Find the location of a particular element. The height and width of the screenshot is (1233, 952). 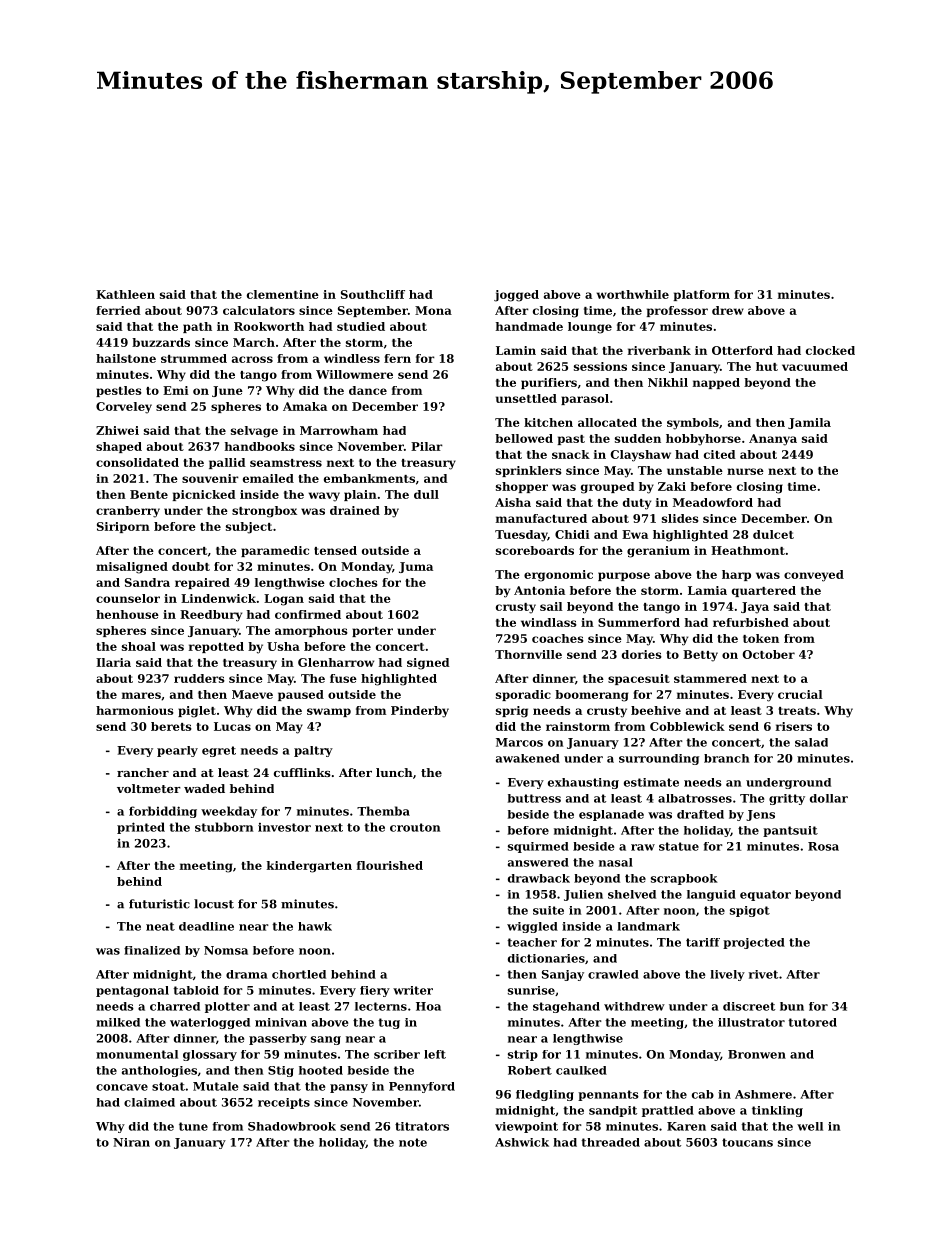

Niran is located at coordinates (131, 1142).
